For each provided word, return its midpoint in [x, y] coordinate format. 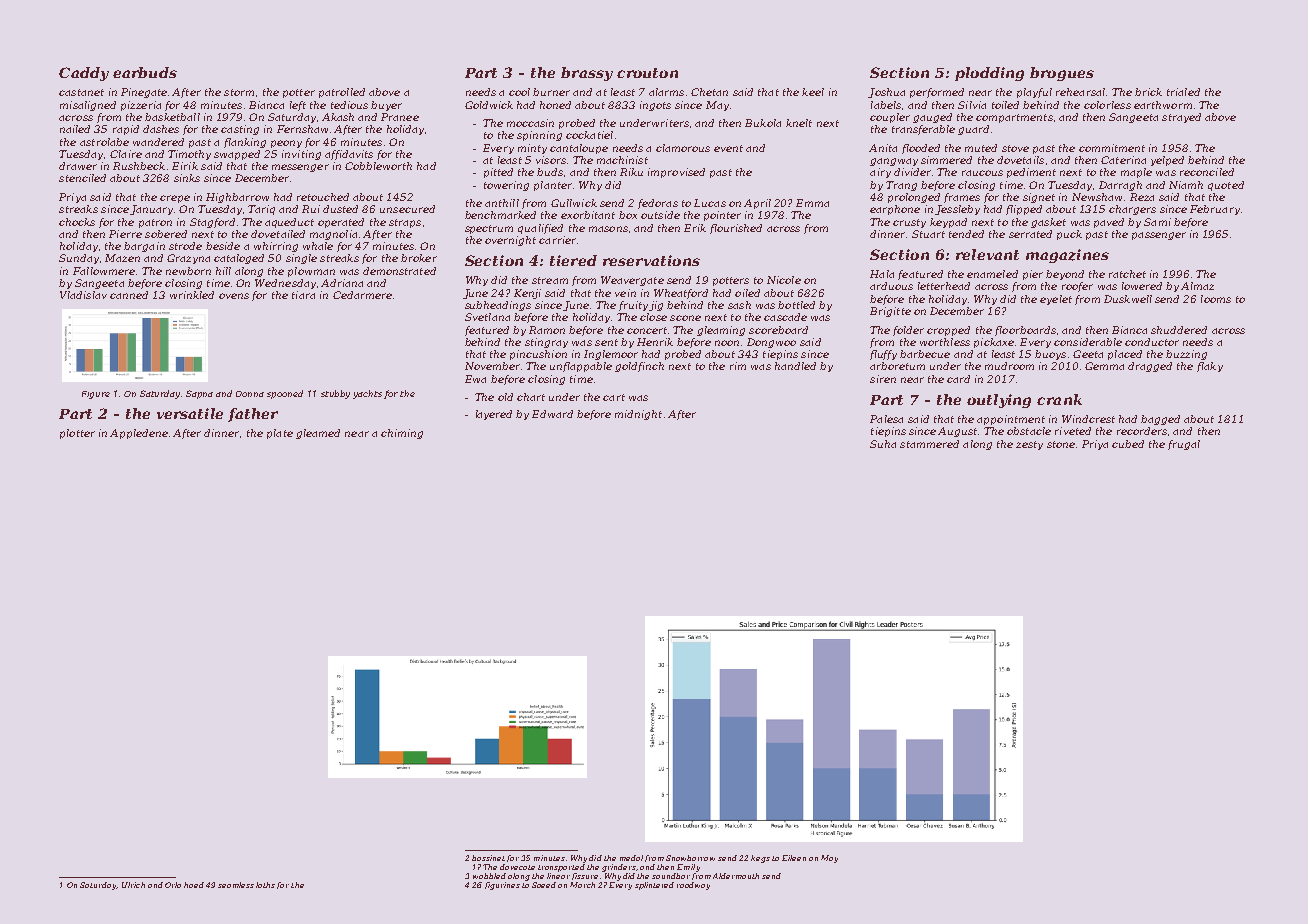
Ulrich [133, 885]
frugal [1184, 445]
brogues [1062, 74]
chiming [402, 434]
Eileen [794, 858]
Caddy [84, 74]
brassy [587, 74]
